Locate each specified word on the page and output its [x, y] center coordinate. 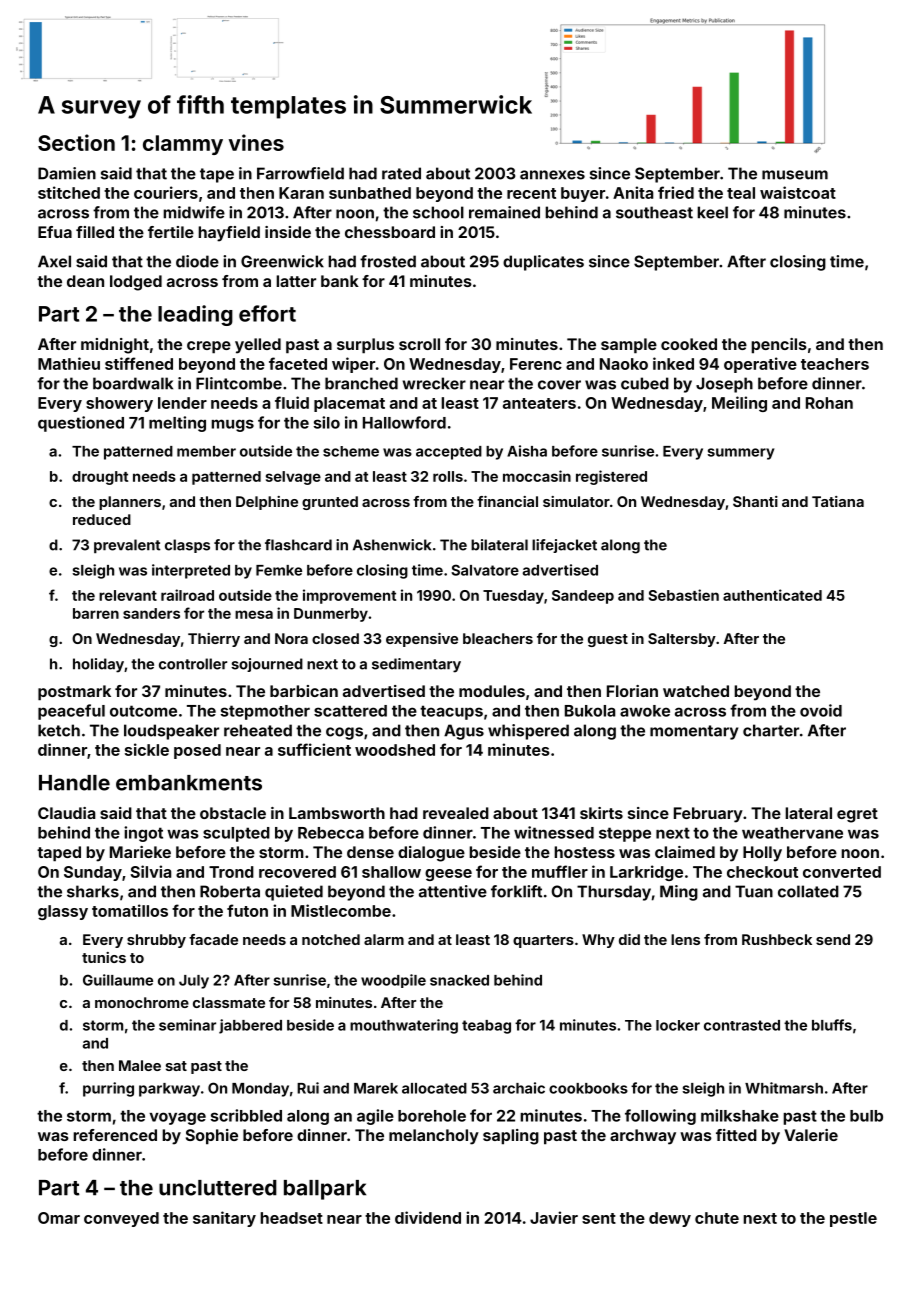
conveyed [121, 1219]
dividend [428, 1217]
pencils [779, 346]
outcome [143, 711]
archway [643, 1137]
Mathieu [69, 363]
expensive [422, 640]
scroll [419, 344]
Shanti [755, 501]
